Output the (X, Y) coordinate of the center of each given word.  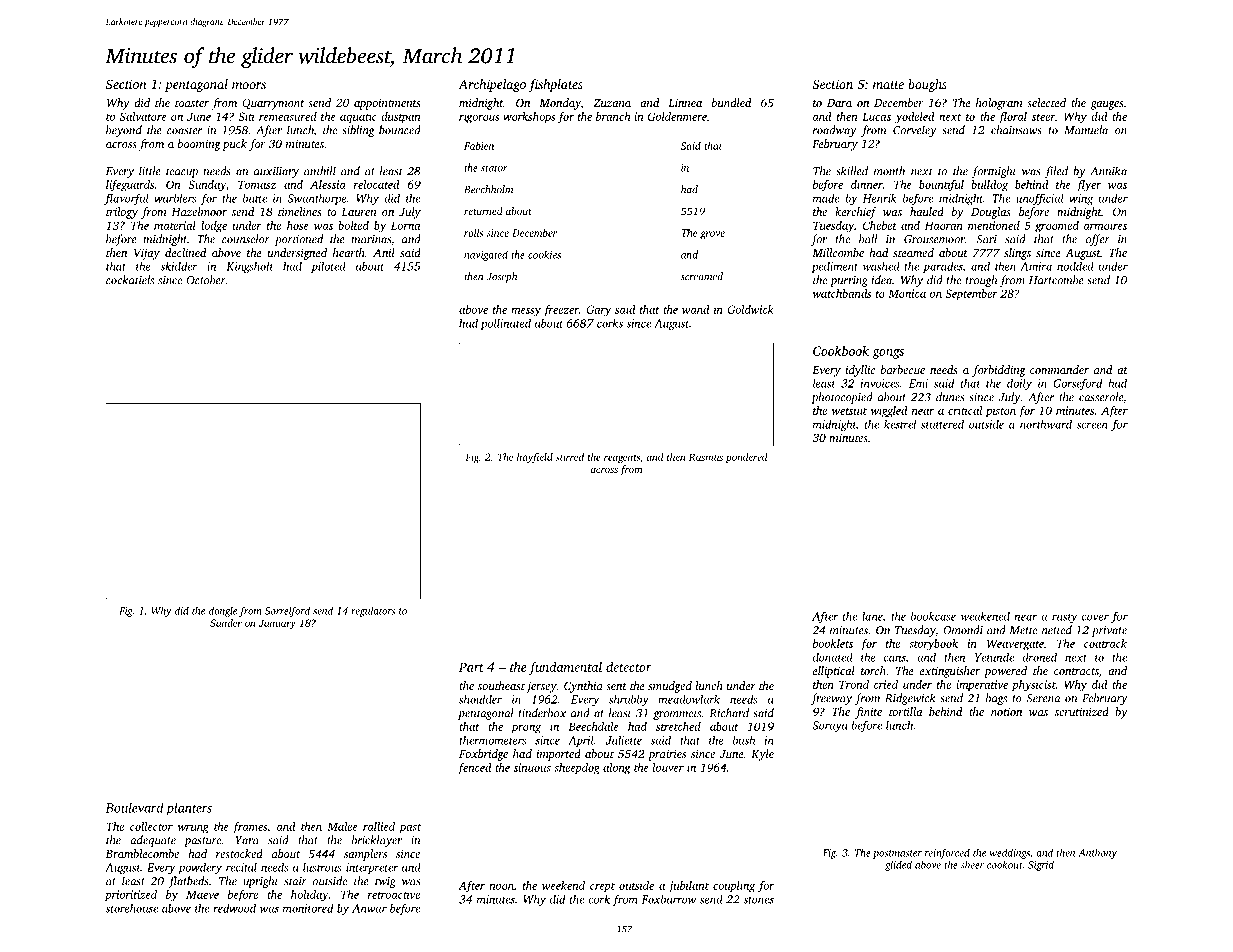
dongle (223, 612)
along (617, 769)
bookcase (933, 616)
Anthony (1097, 853)
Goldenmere (677, 116)
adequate (153, 841)
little (150, 171)
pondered (747, 458)
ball (868, 239)
